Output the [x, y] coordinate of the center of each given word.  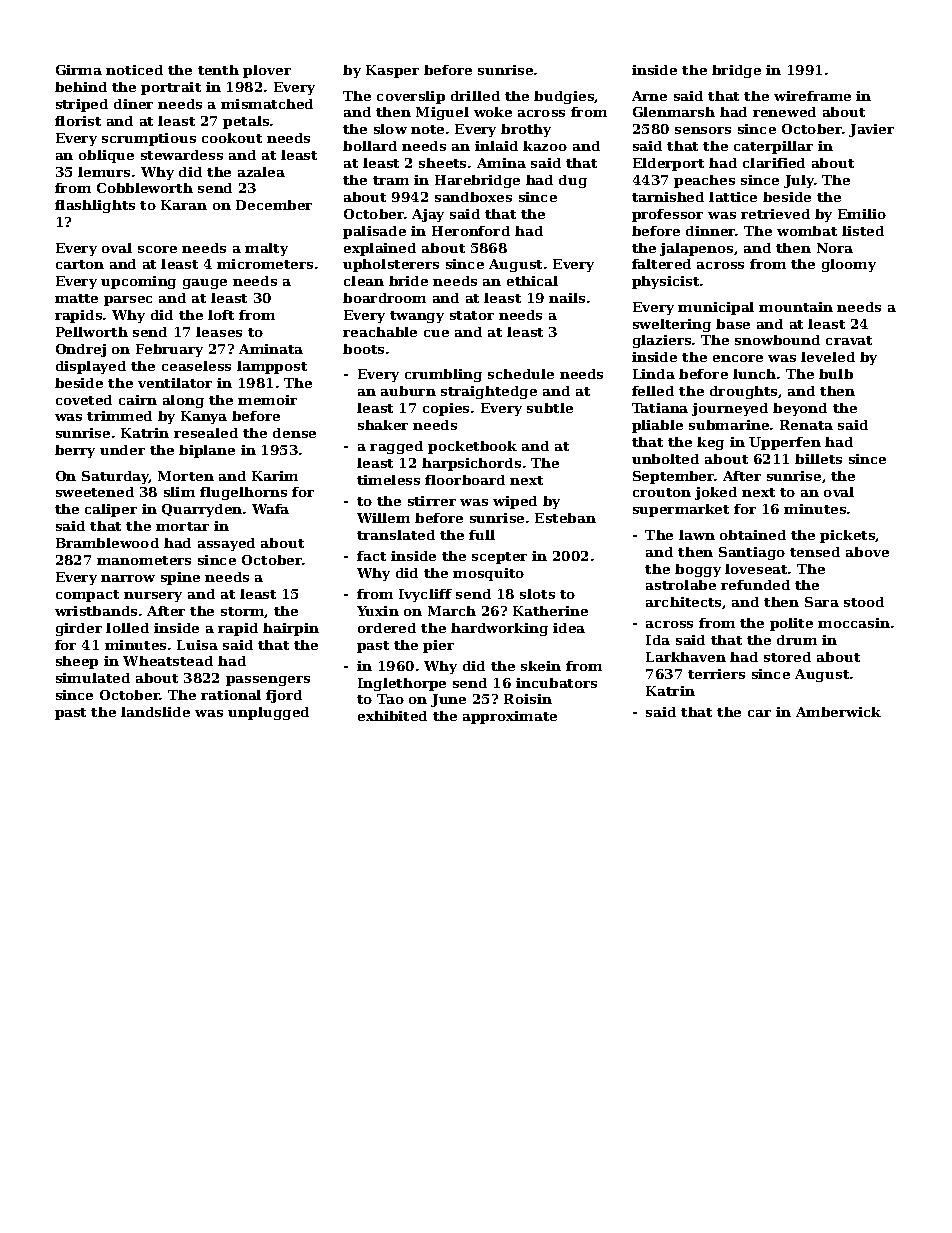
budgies [564, 97]
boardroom [384, 298]
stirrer [432, 501]
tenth [218, 70]
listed [863, 231]
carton [80, 264]
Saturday [115, 477]
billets [818, 459]
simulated [93, 678]
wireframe [812, 96]
